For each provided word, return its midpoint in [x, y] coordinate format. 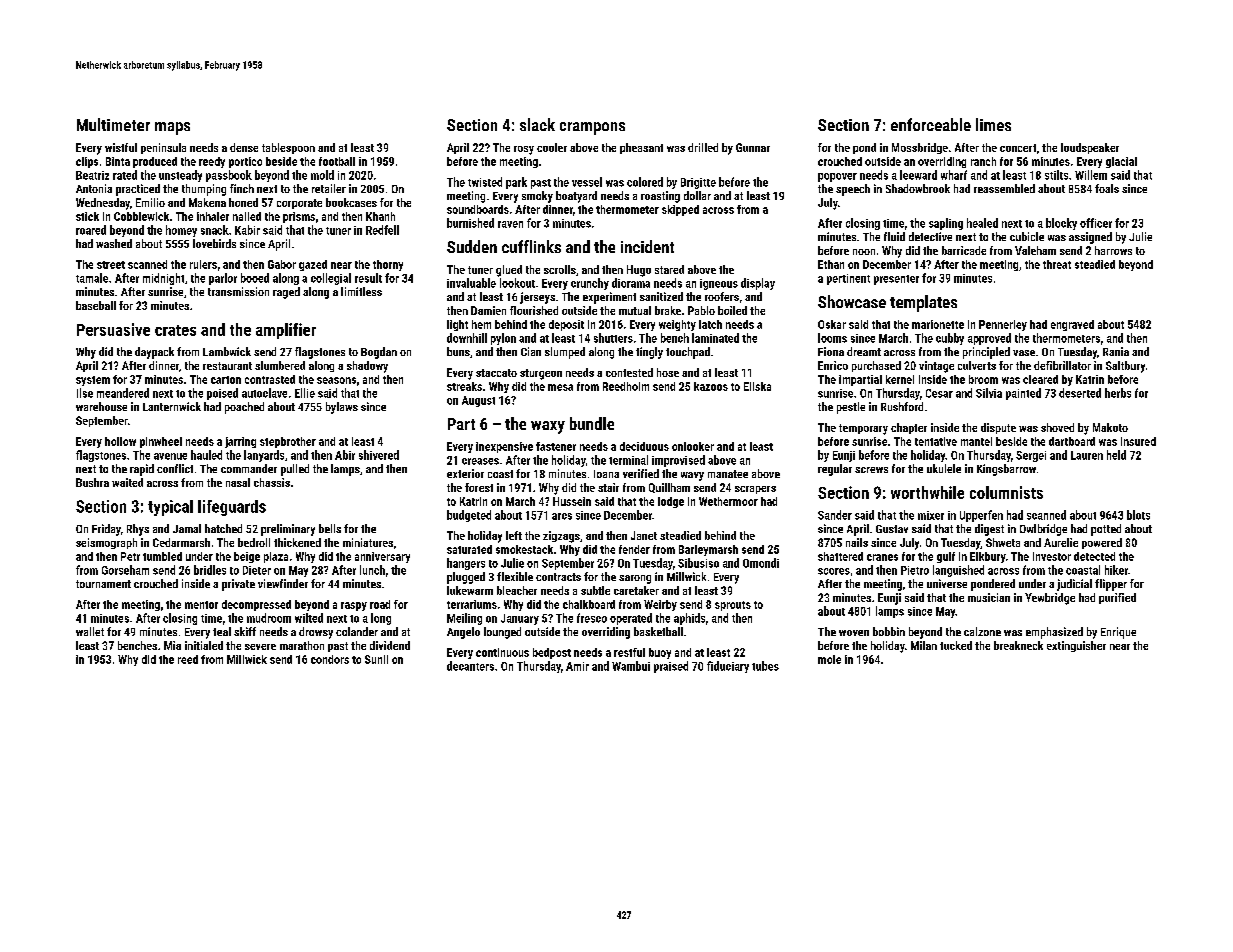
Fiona [831, 351]
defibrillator [1062, 365]
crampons [592, 128]
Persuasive [113, 329]
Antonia [94, 188]
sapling [946, 224]
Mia [172, 645]
